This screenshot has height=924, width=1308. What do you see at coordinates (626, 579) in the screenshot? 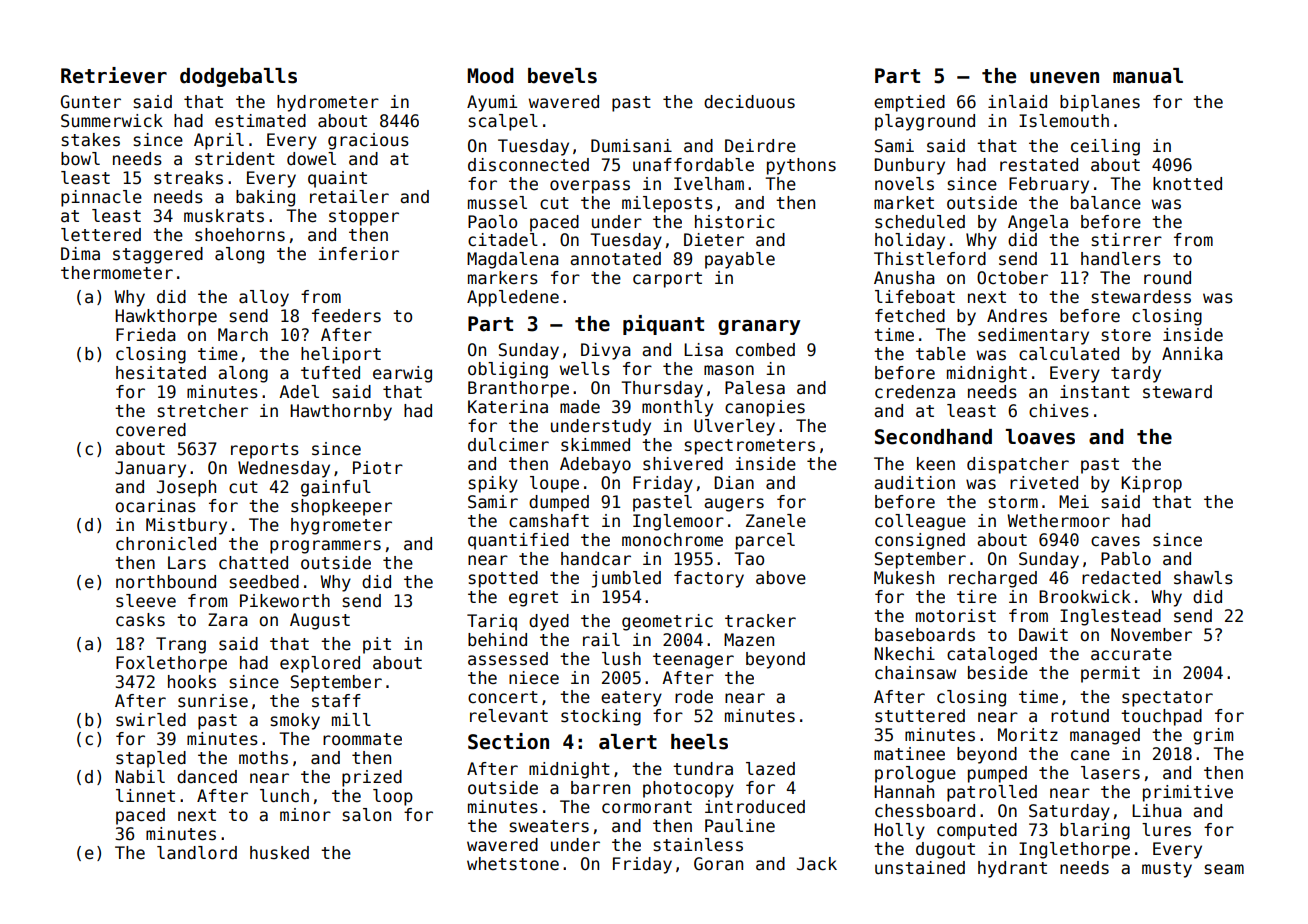
I see `jumbled` at bounding box center [626, 579].
